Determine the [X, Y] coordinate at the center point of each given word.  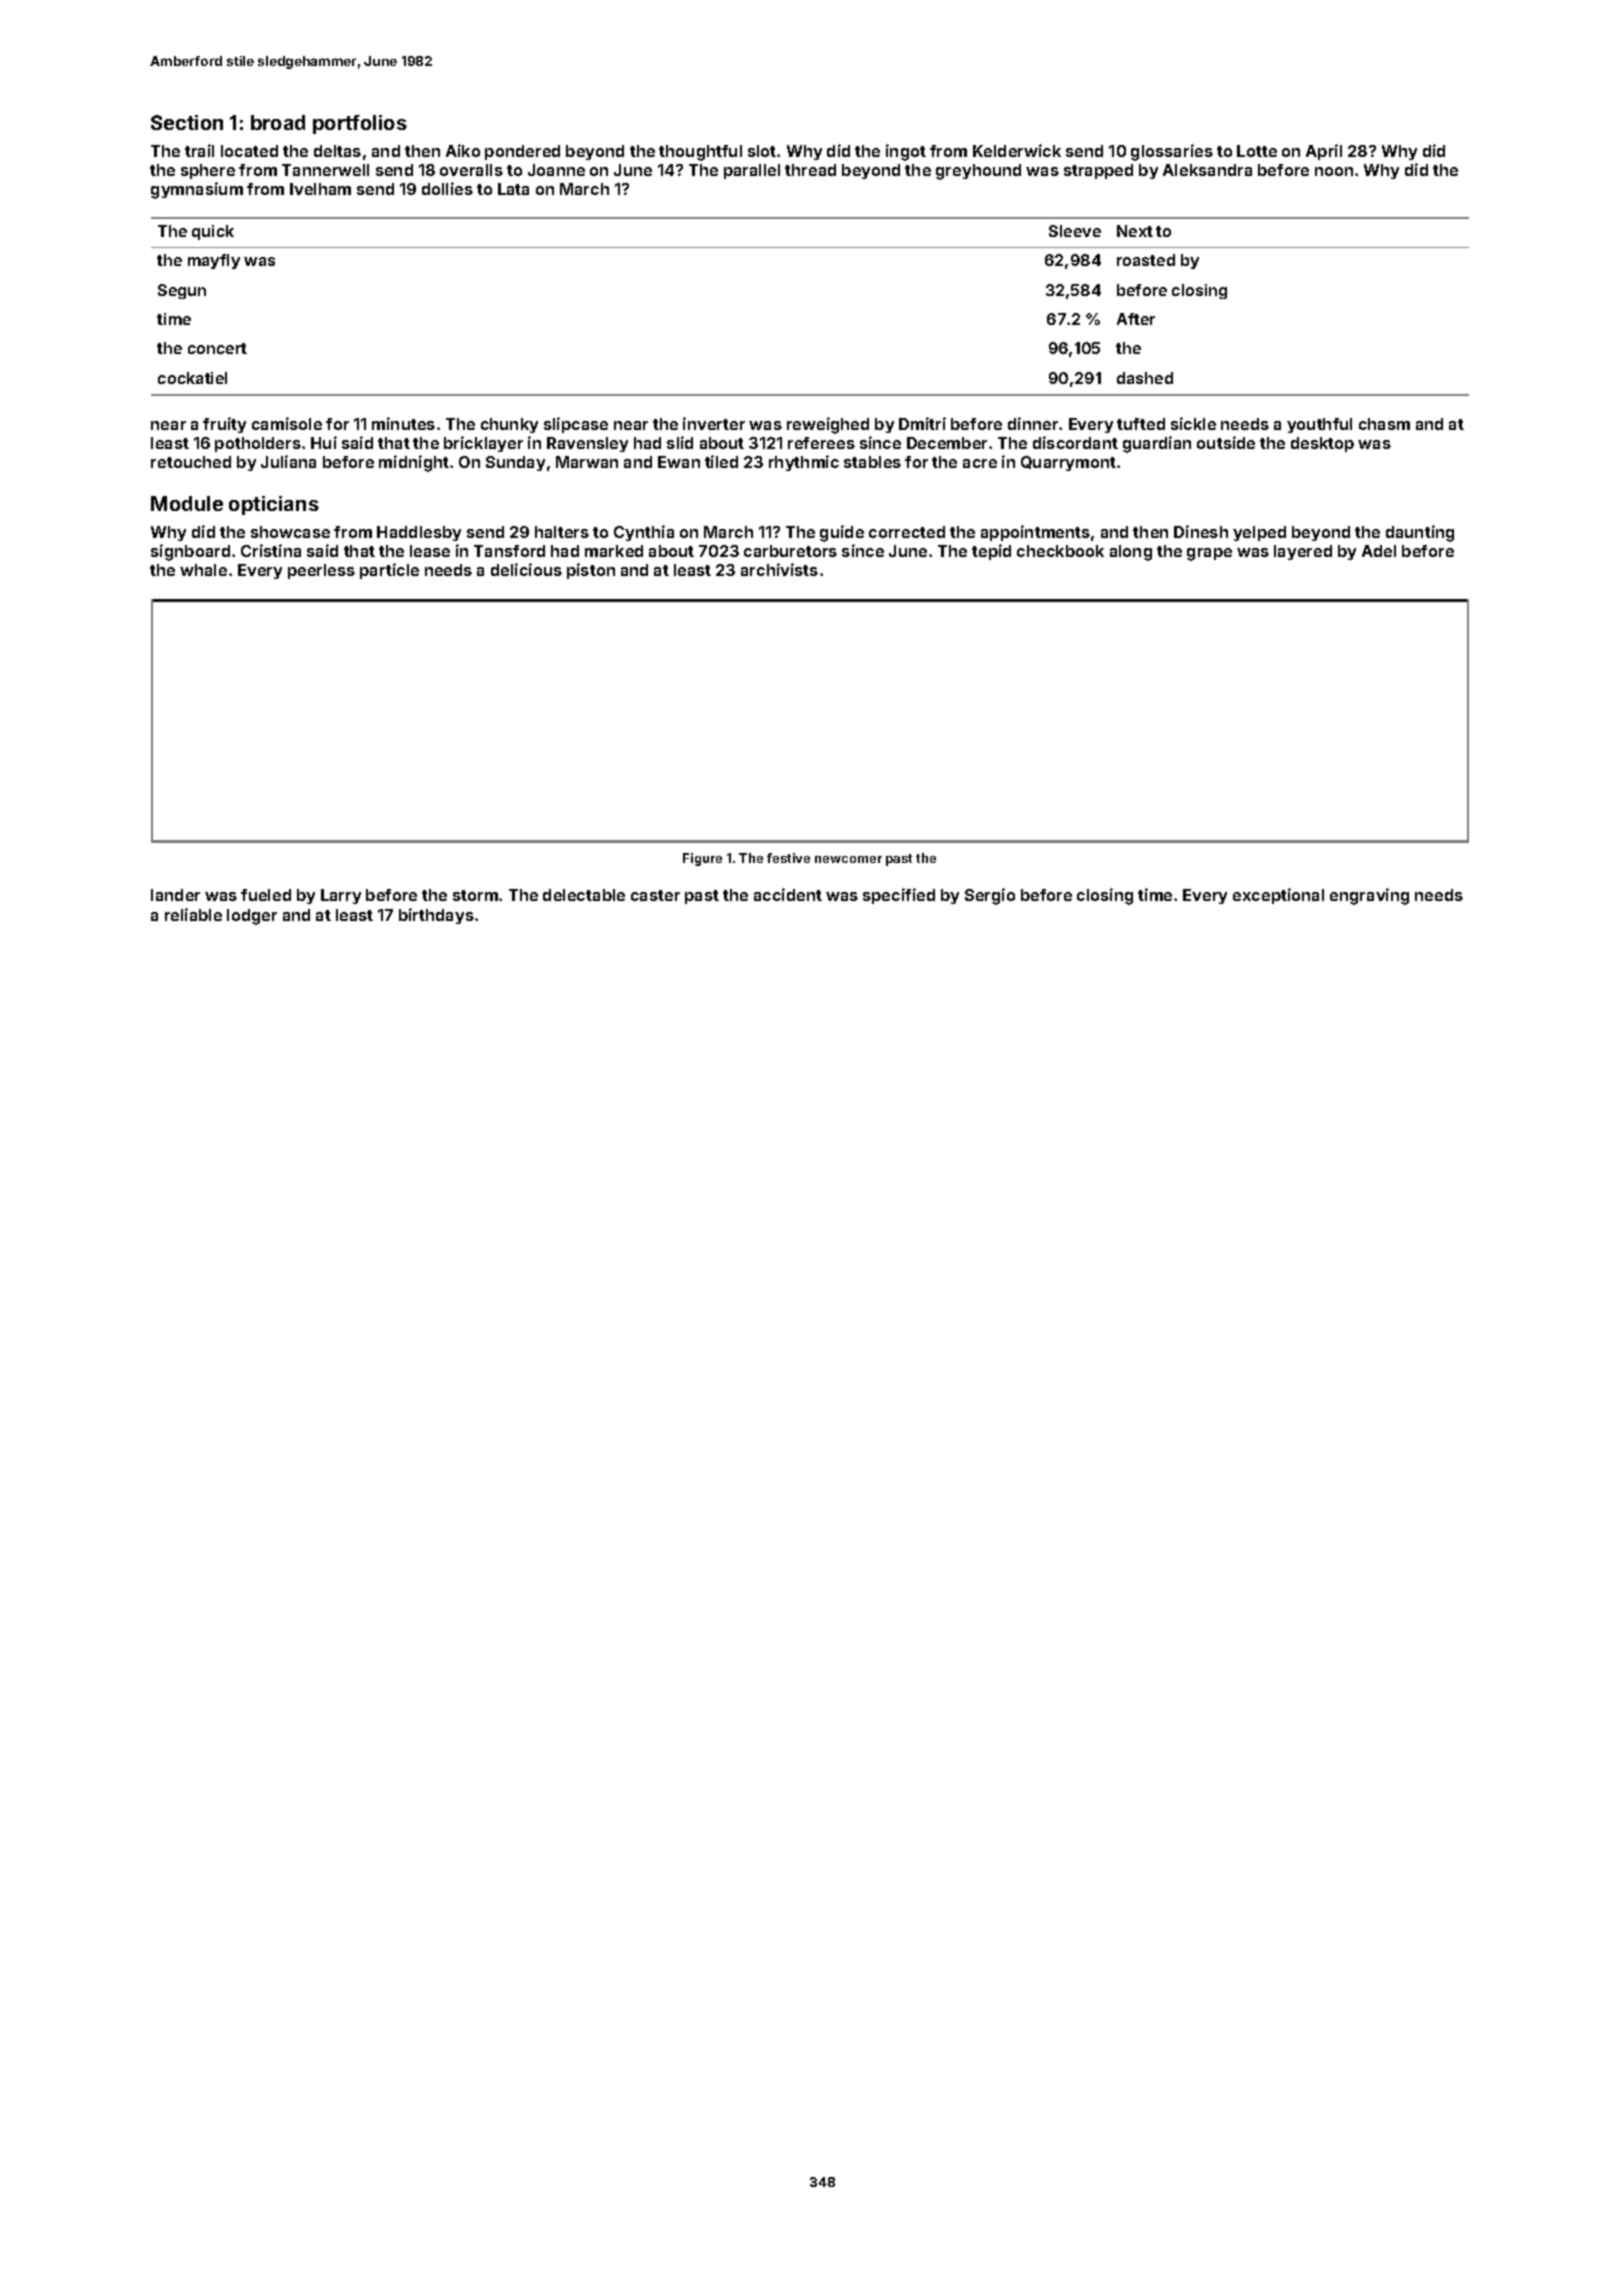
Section [187, 122]
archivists [779, 569]
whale [203, 570]
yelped [1259, 533]
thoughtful [700, 153]
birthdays [436, 916]
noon [1334, 171]
